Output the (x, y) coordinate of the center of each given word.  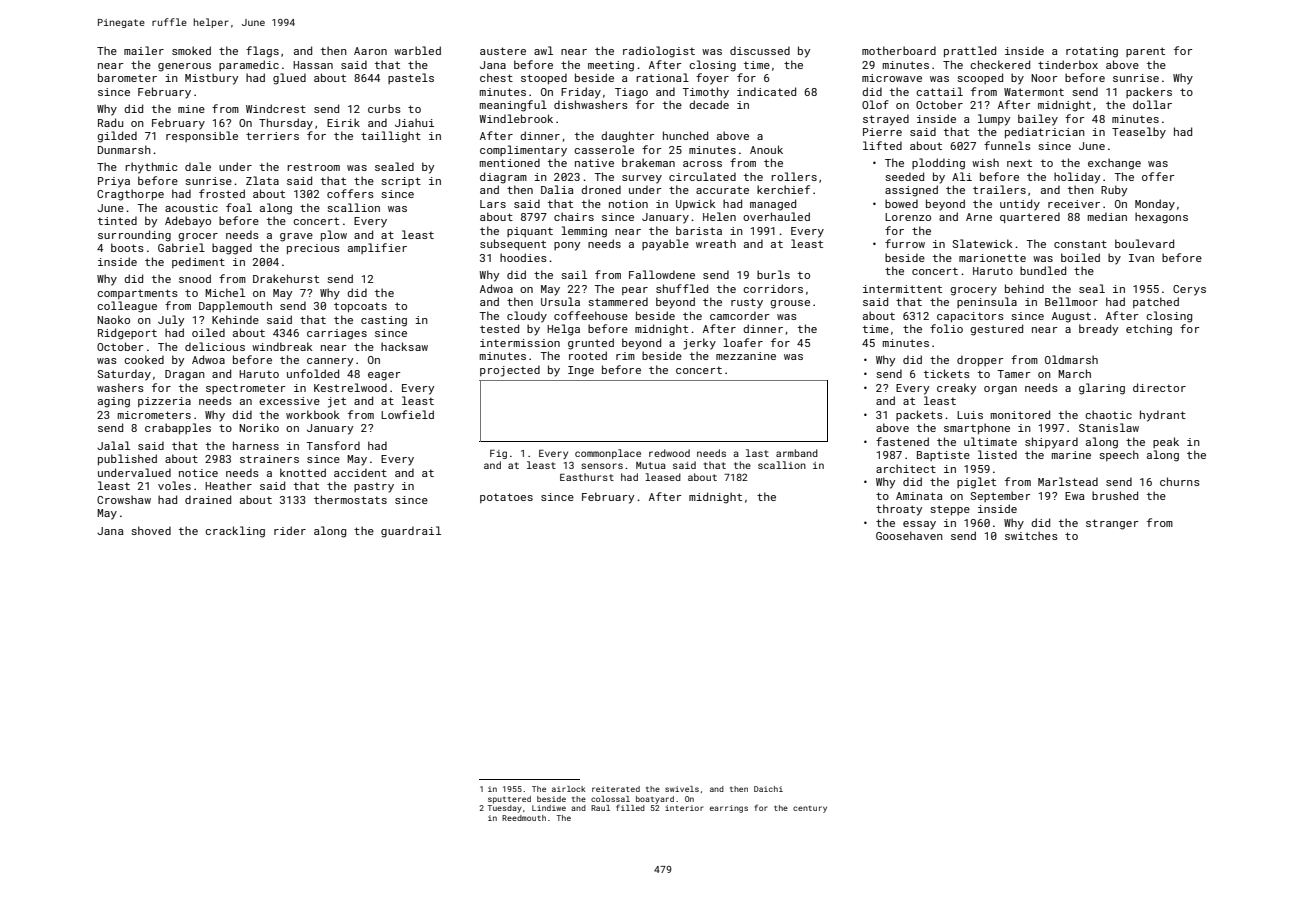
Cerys (1189, 290)
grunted (591, 344)
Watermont (1034, 92)
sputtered (509, 800)
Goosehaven (909, 535)
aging (114, 402)
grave (296, 237)
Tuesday (504, 809)
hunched (685, 135)
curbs (384, 108)
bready (1098, 330)
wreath (716, 243)
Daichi (768, 789)
